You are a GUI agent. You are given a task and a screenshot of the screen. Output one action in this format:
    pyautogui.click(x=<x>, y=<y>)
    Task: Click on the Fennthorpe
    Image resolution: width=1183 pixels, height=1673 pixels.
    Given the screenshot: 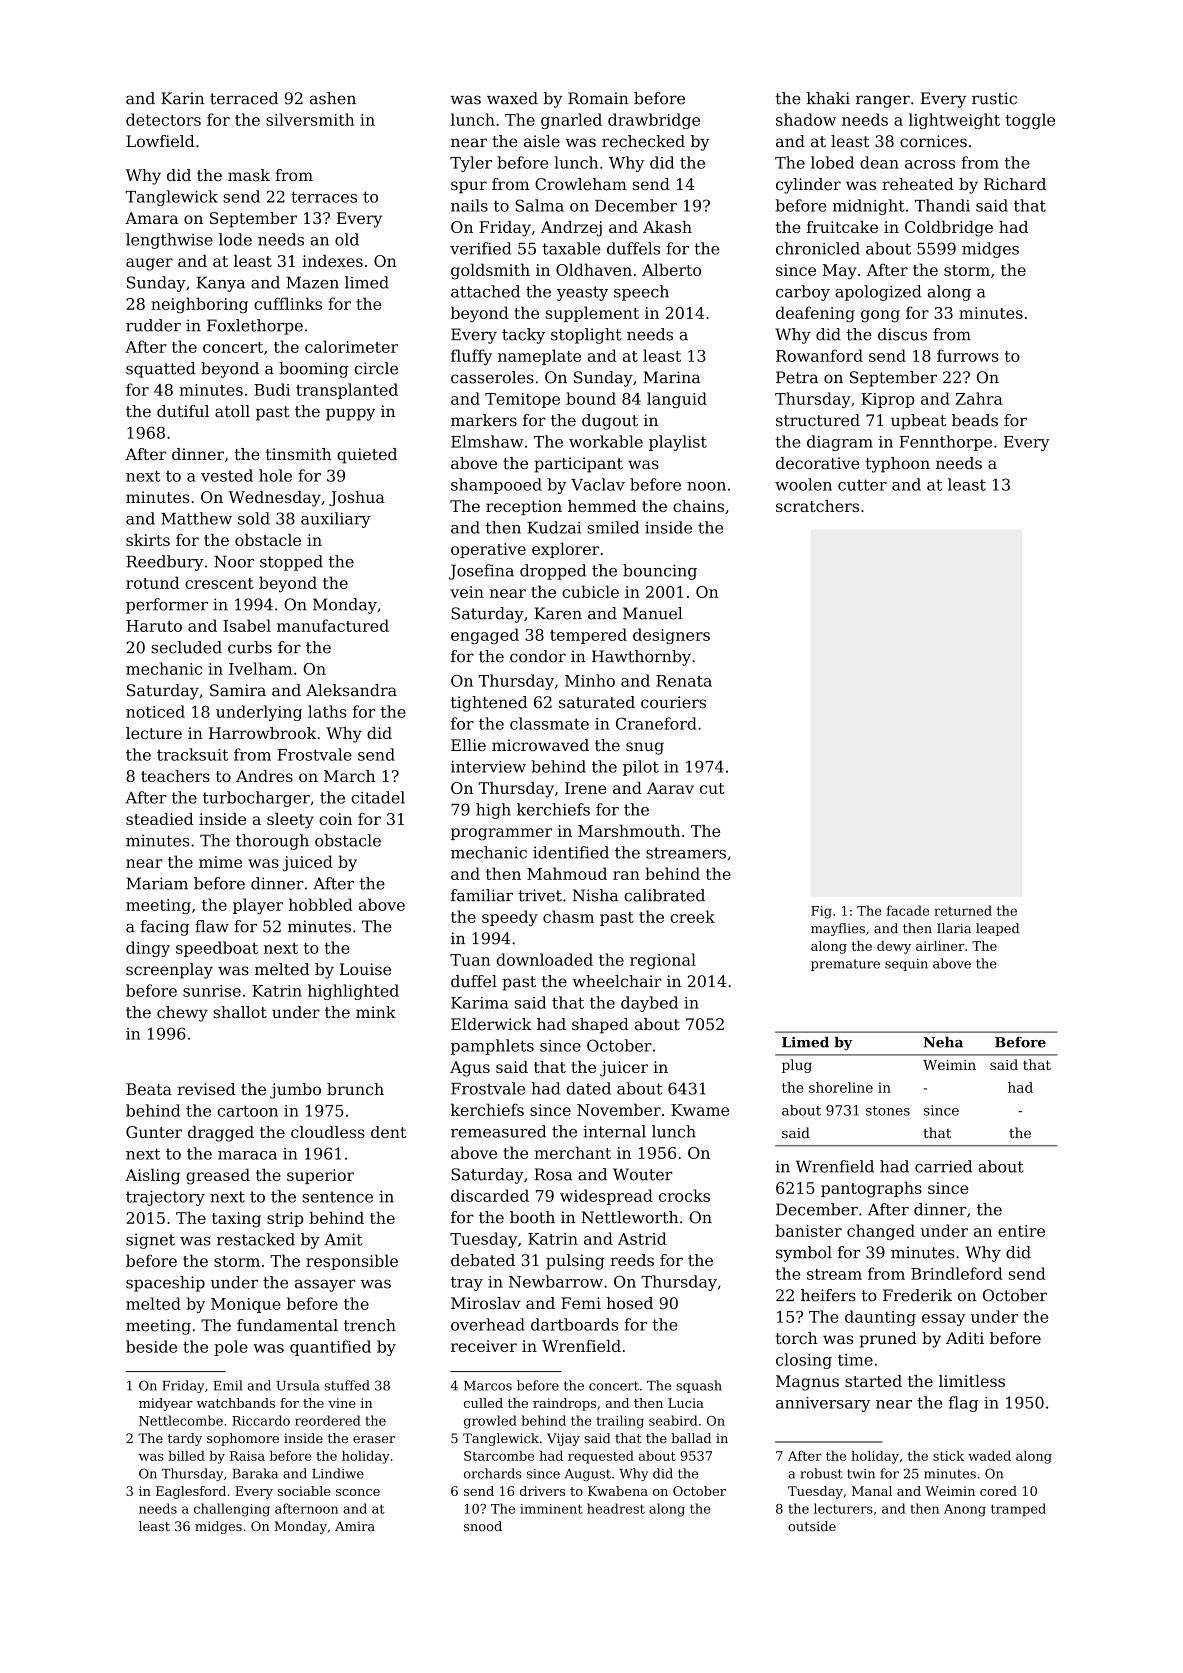 What is the action you would take?
    pyautogui.click(x=945, y=443)
